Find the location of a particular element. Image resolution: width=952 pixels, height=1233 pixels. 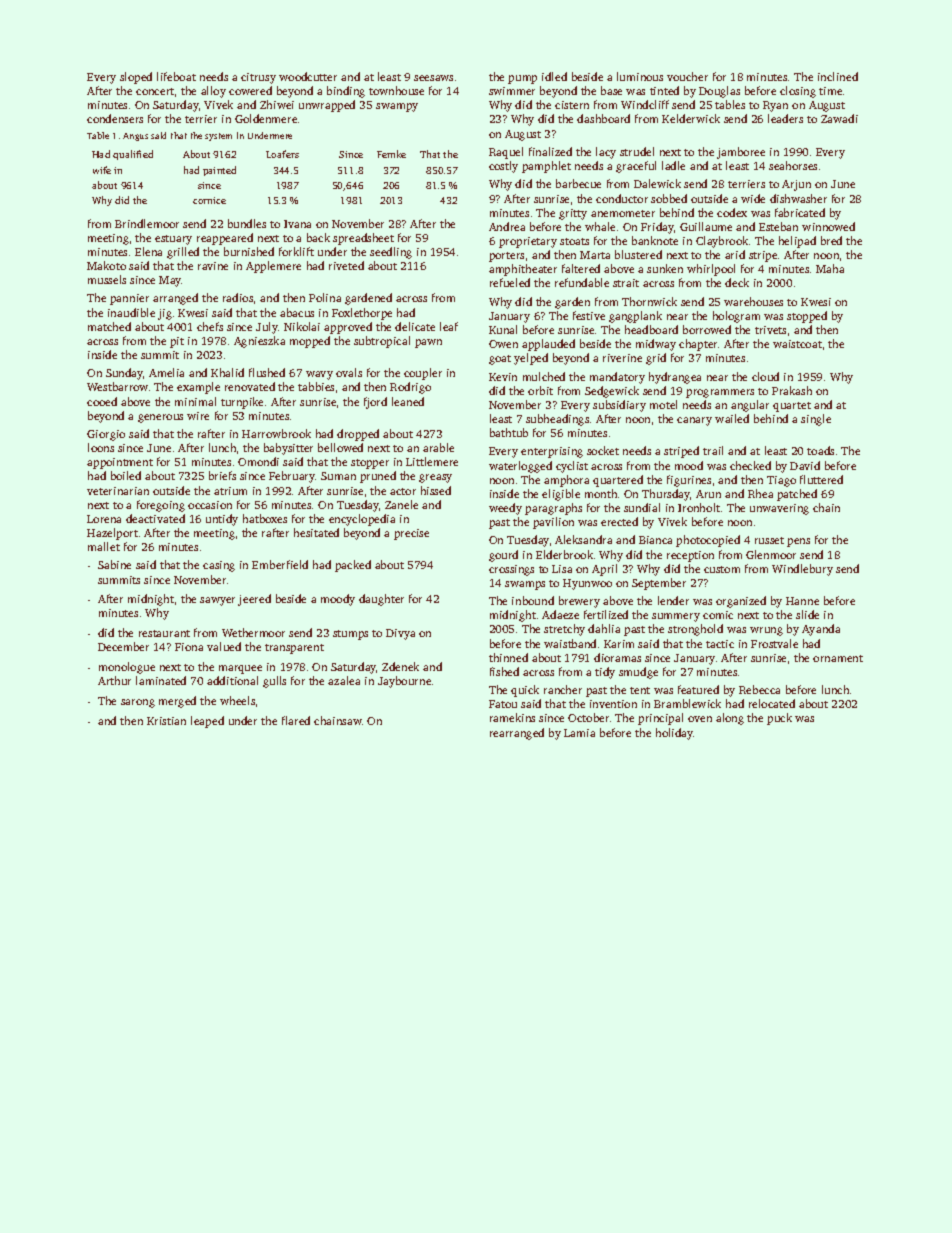

waistcoat is located at coordinates (797, 344).
